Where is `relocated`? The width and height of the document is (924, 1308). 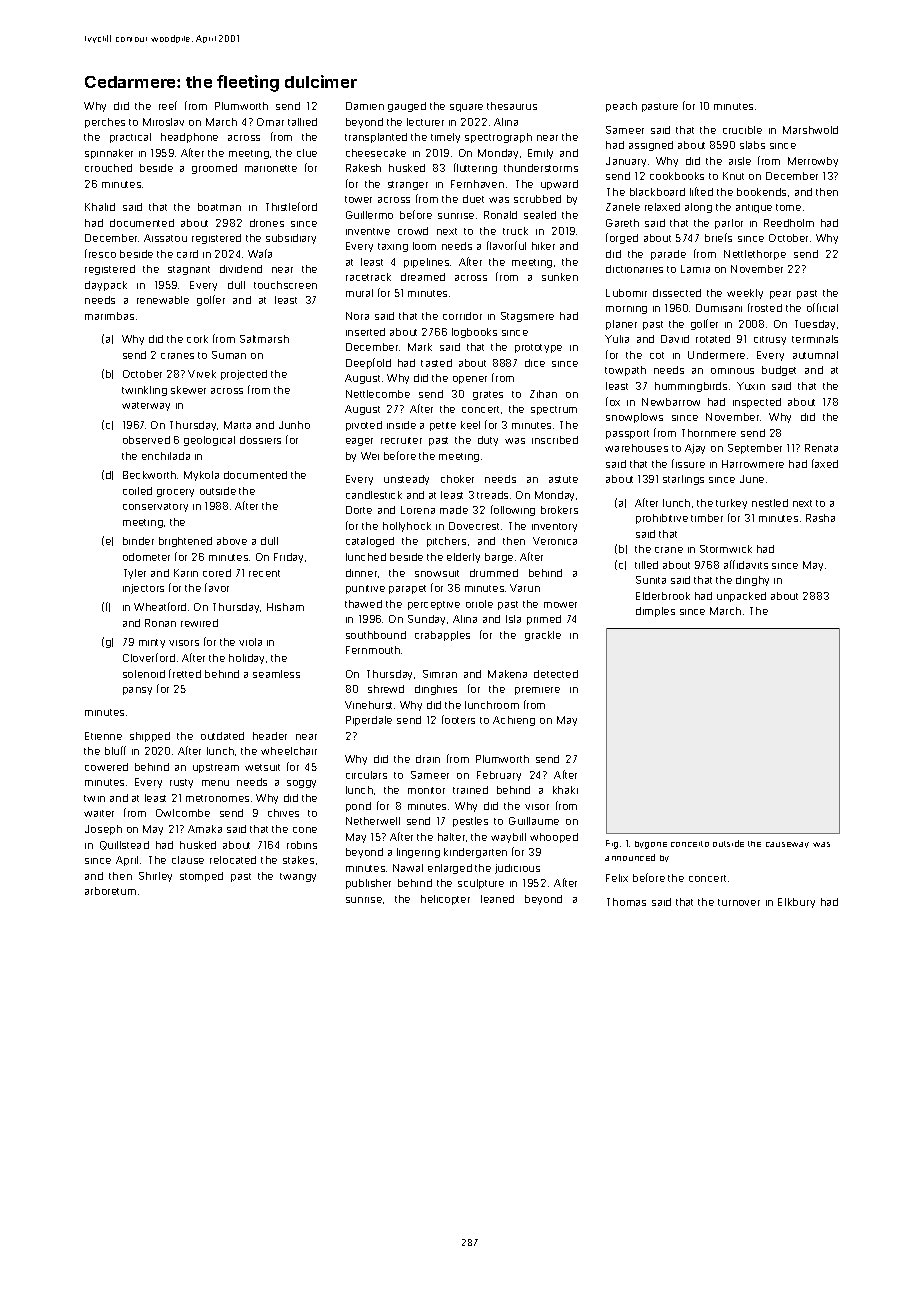 relocated is located at coordinates (233, 860).
